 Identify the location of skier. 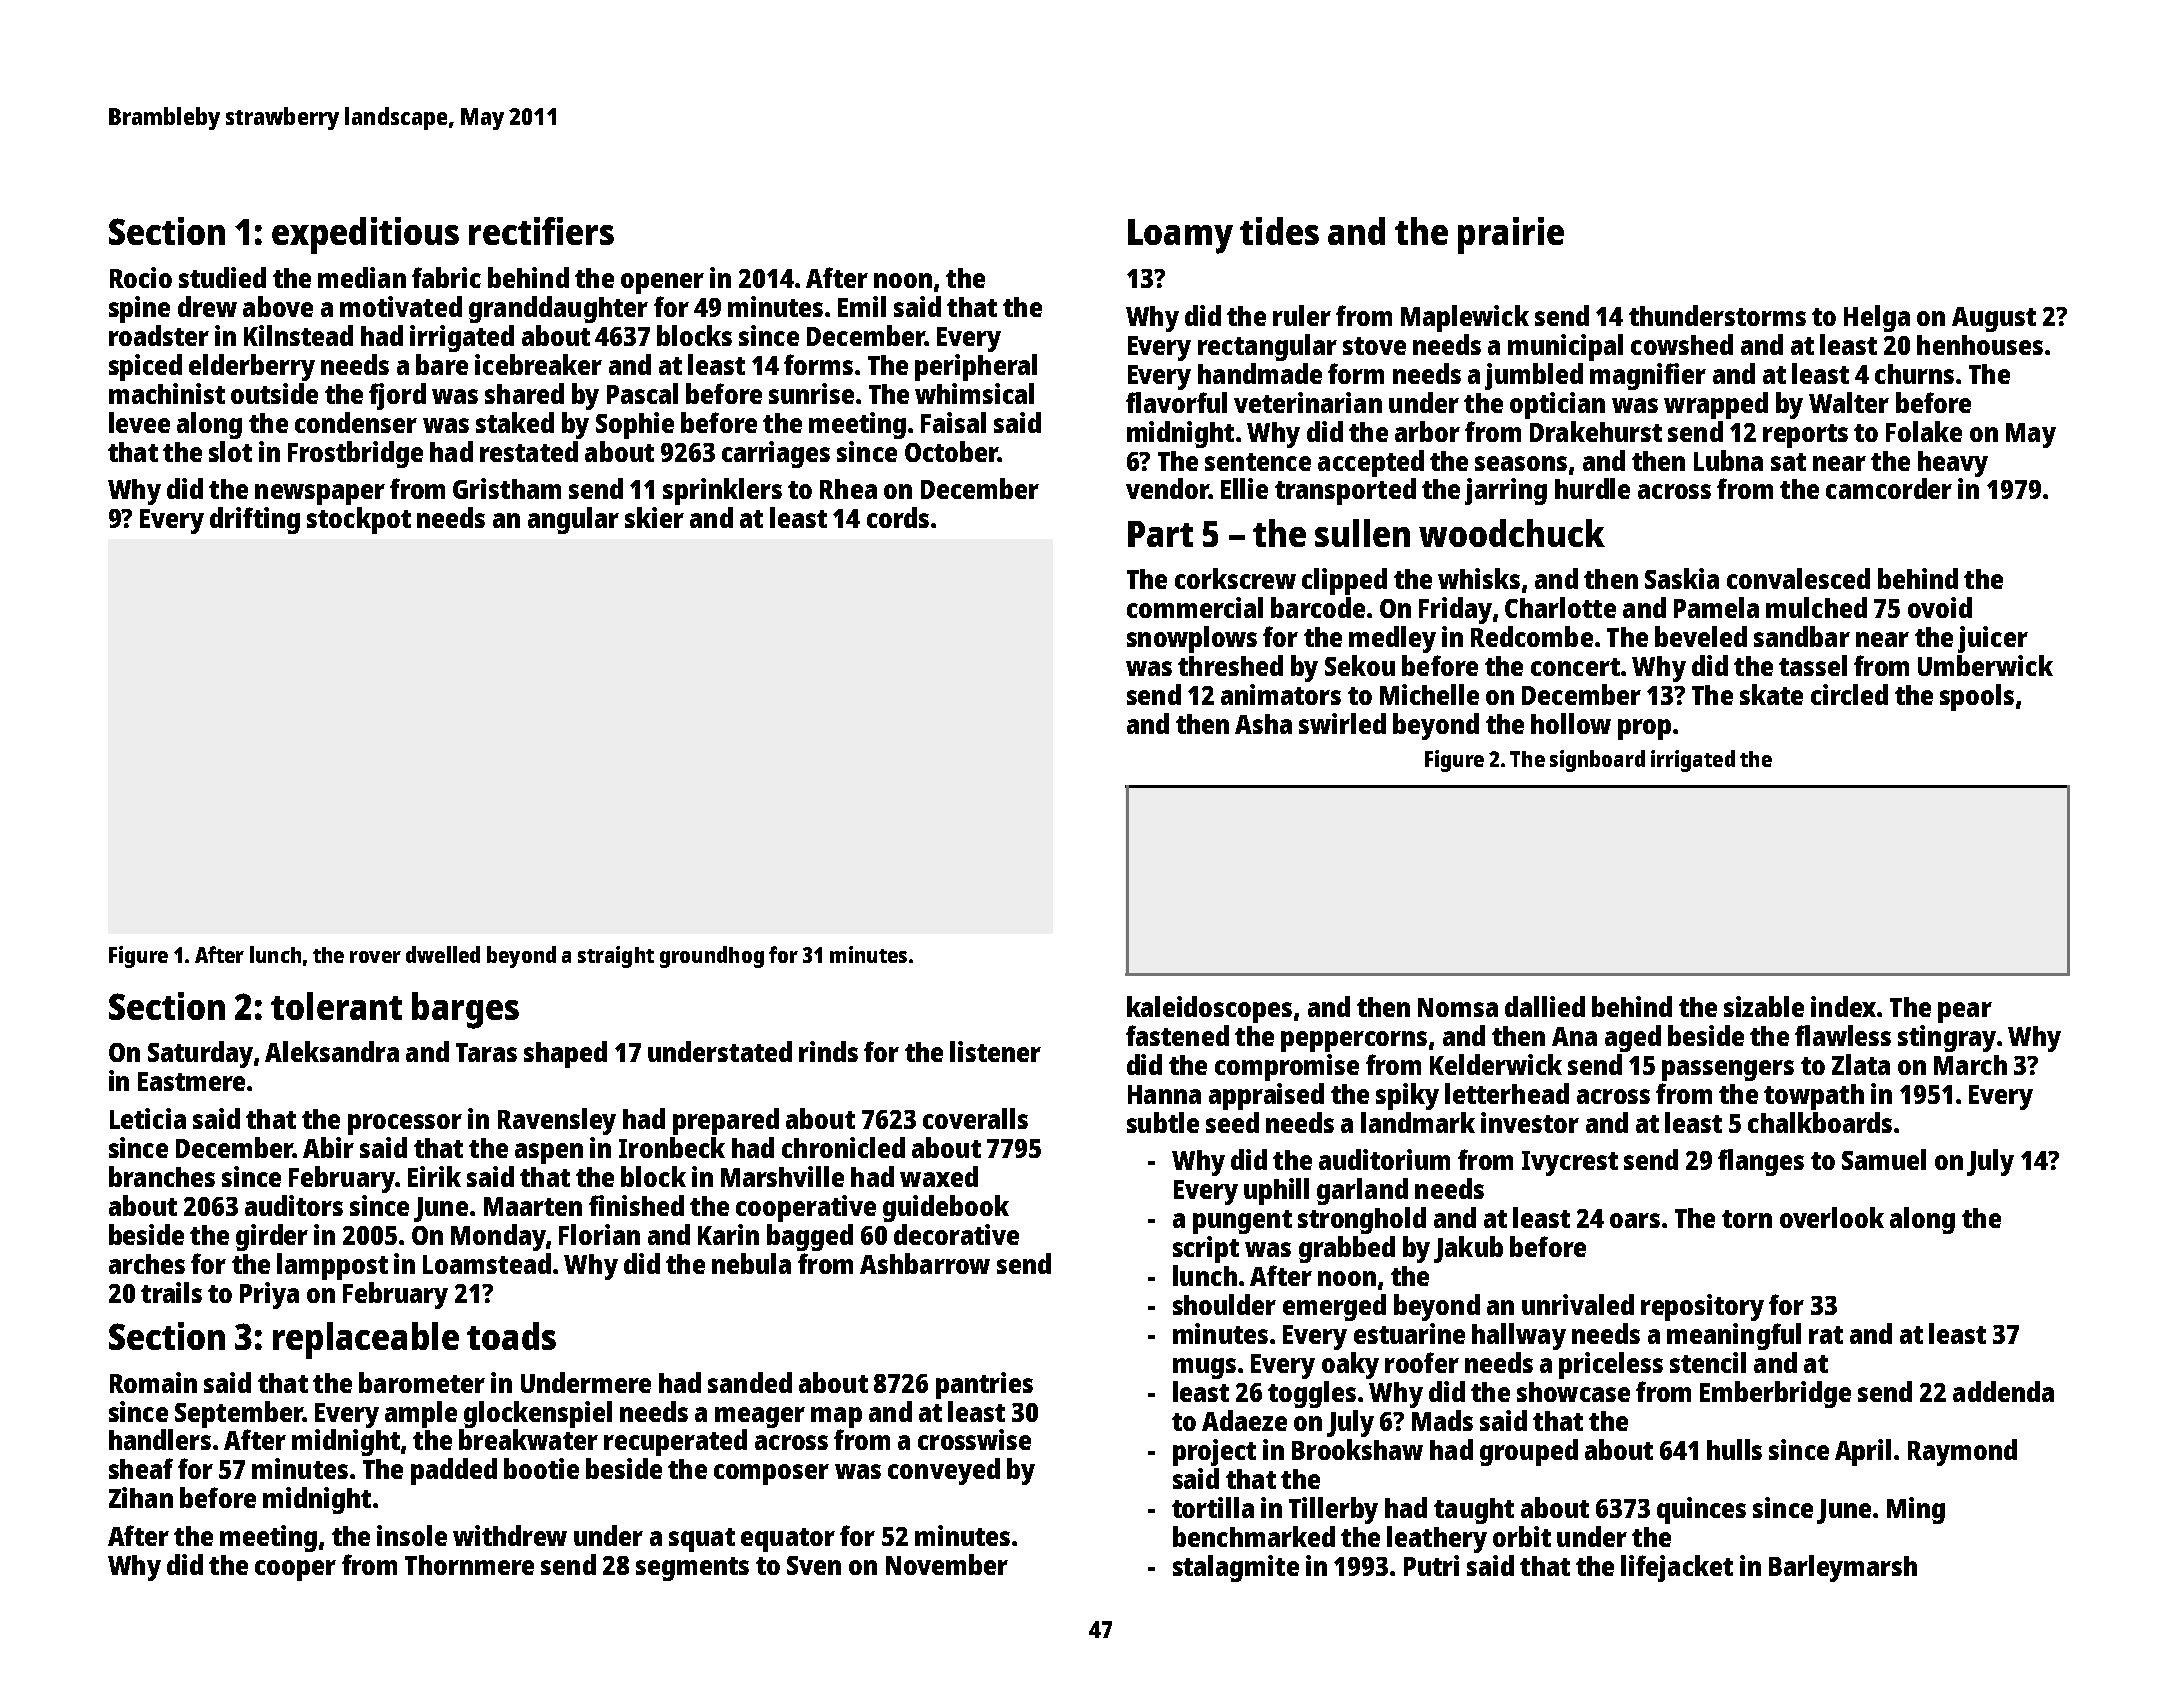
(654, 517).
